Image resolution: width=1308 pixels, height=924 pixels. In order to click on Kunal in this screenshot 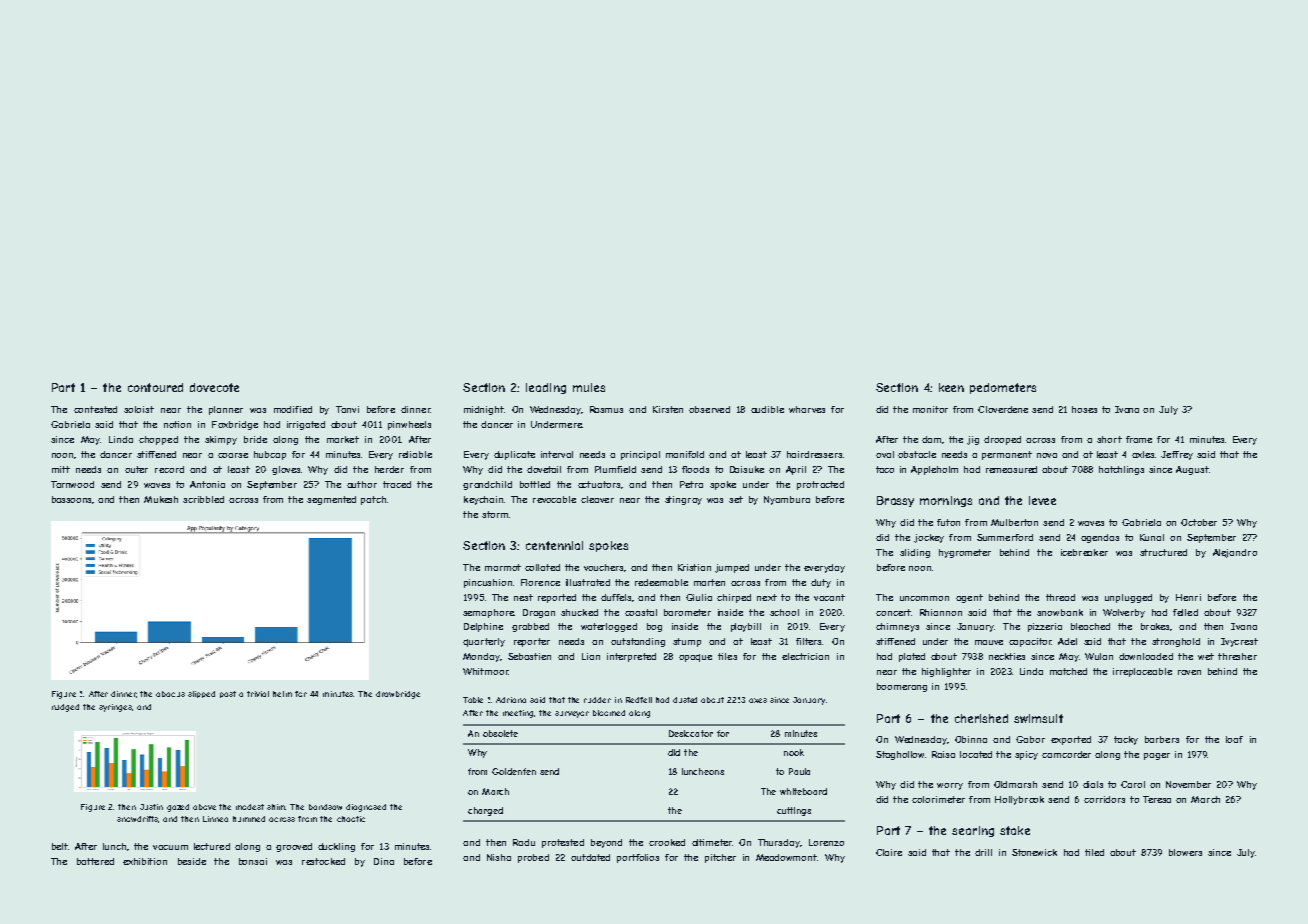, I will do `click(1152, 537)`.
